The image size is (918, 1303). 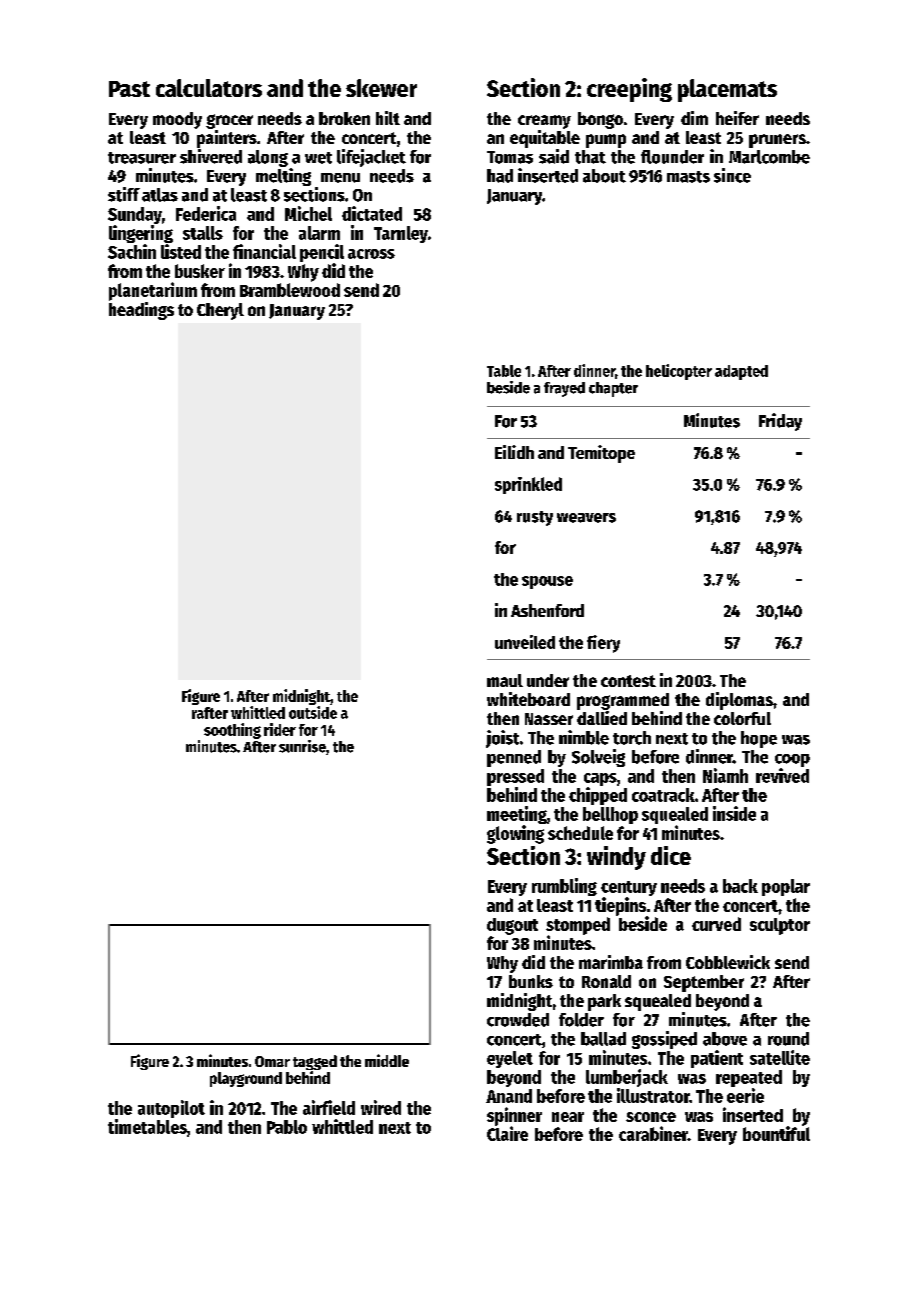 I want to click on Temitope, so click(x=601, y=454).
